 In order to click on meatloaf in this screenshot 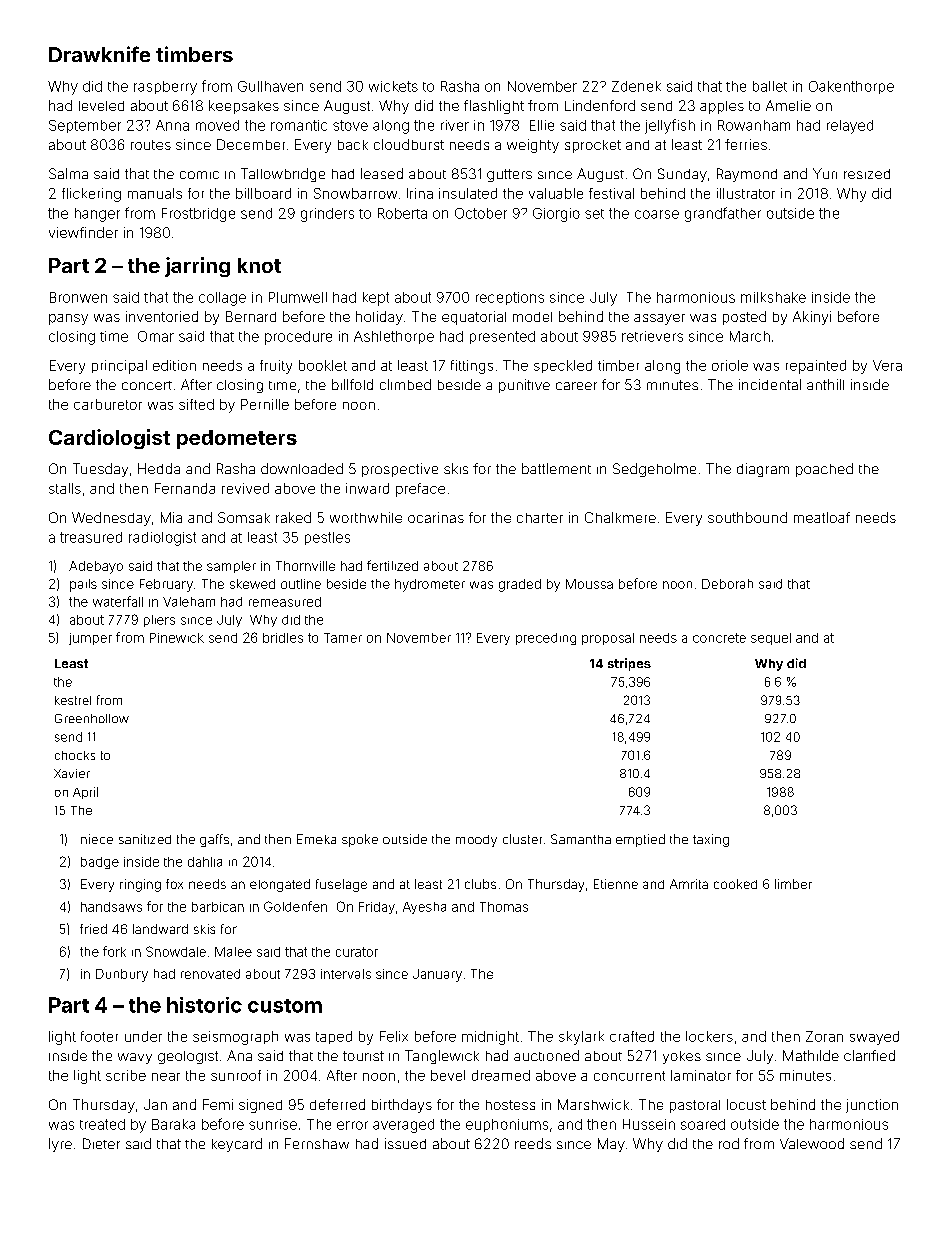, I will do `click(822, 517)`.
